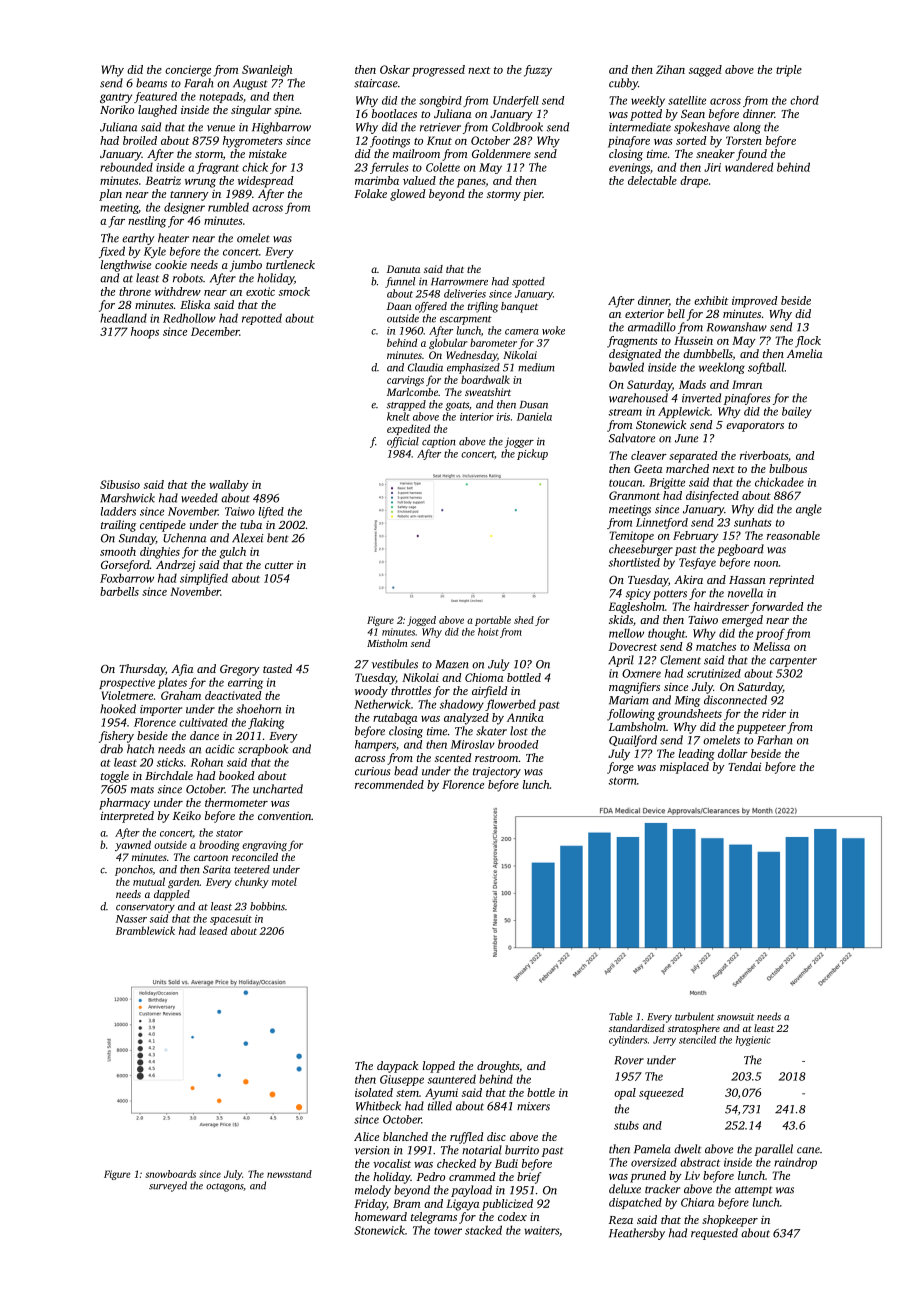  I want to click on progressed, so click(438, 71).
